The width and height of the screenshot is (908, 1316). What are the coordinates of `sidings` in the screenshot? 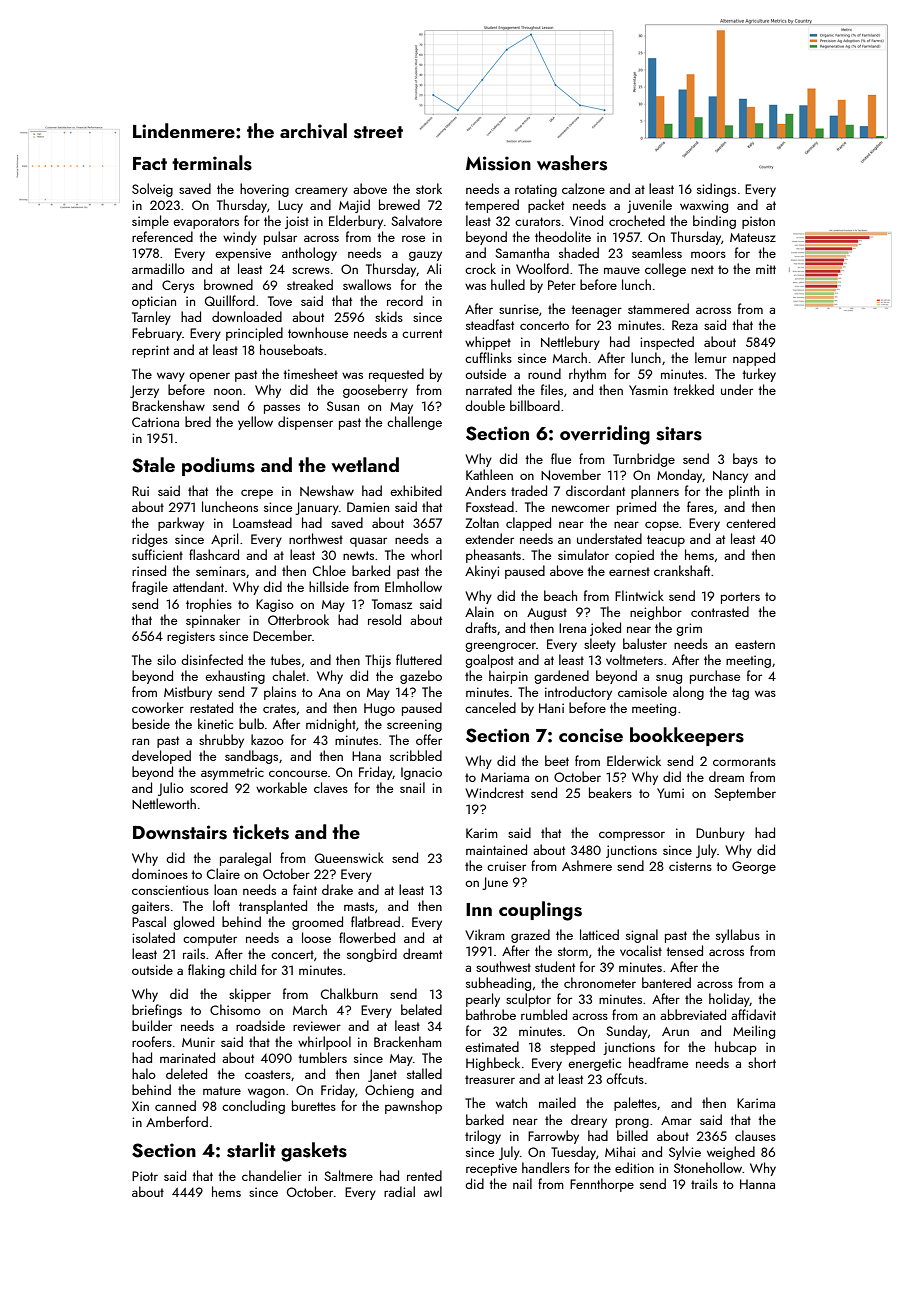 It's located at (716, 190).
